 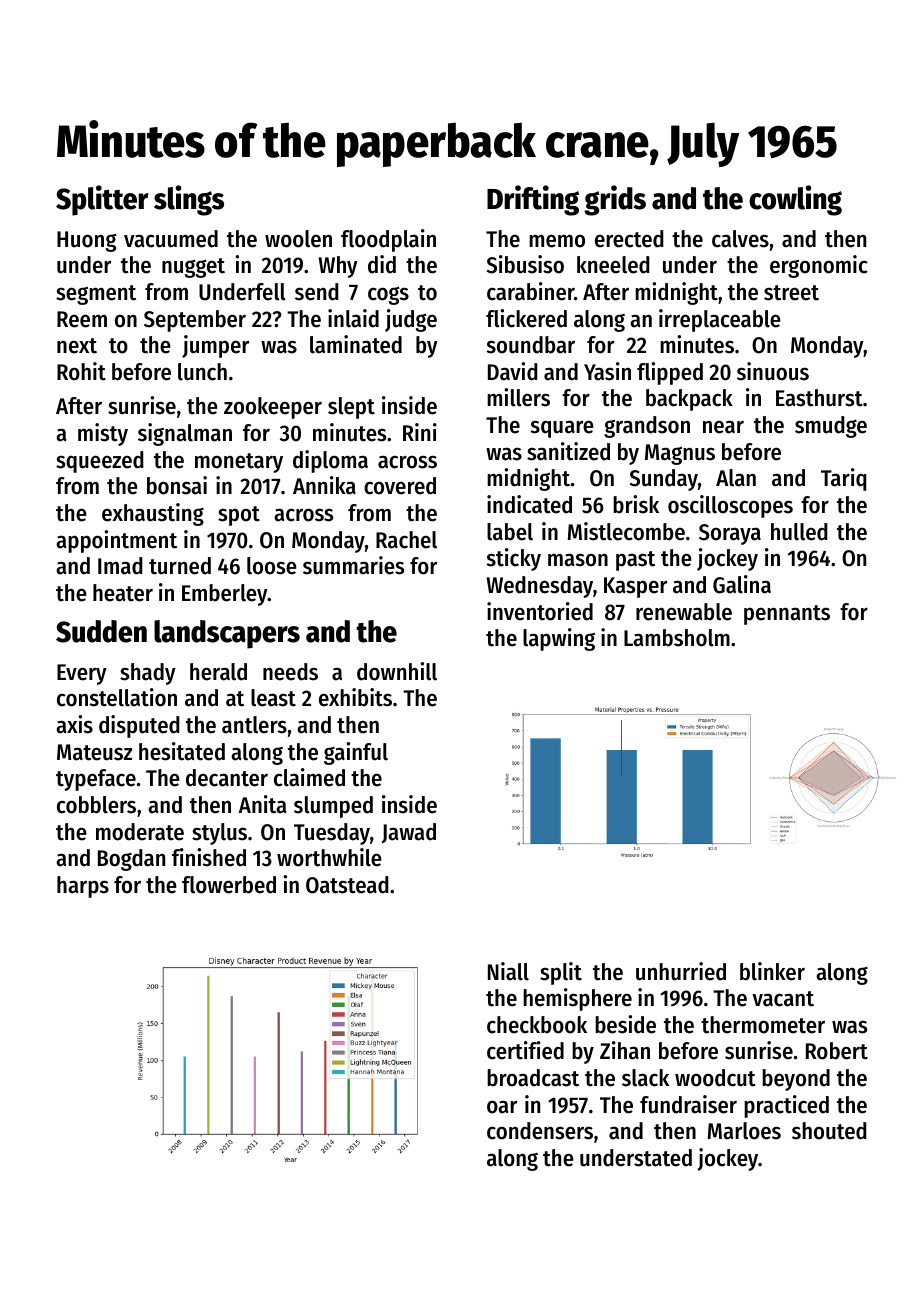 I want to click on Sudden, so click(x=101, y=631).
